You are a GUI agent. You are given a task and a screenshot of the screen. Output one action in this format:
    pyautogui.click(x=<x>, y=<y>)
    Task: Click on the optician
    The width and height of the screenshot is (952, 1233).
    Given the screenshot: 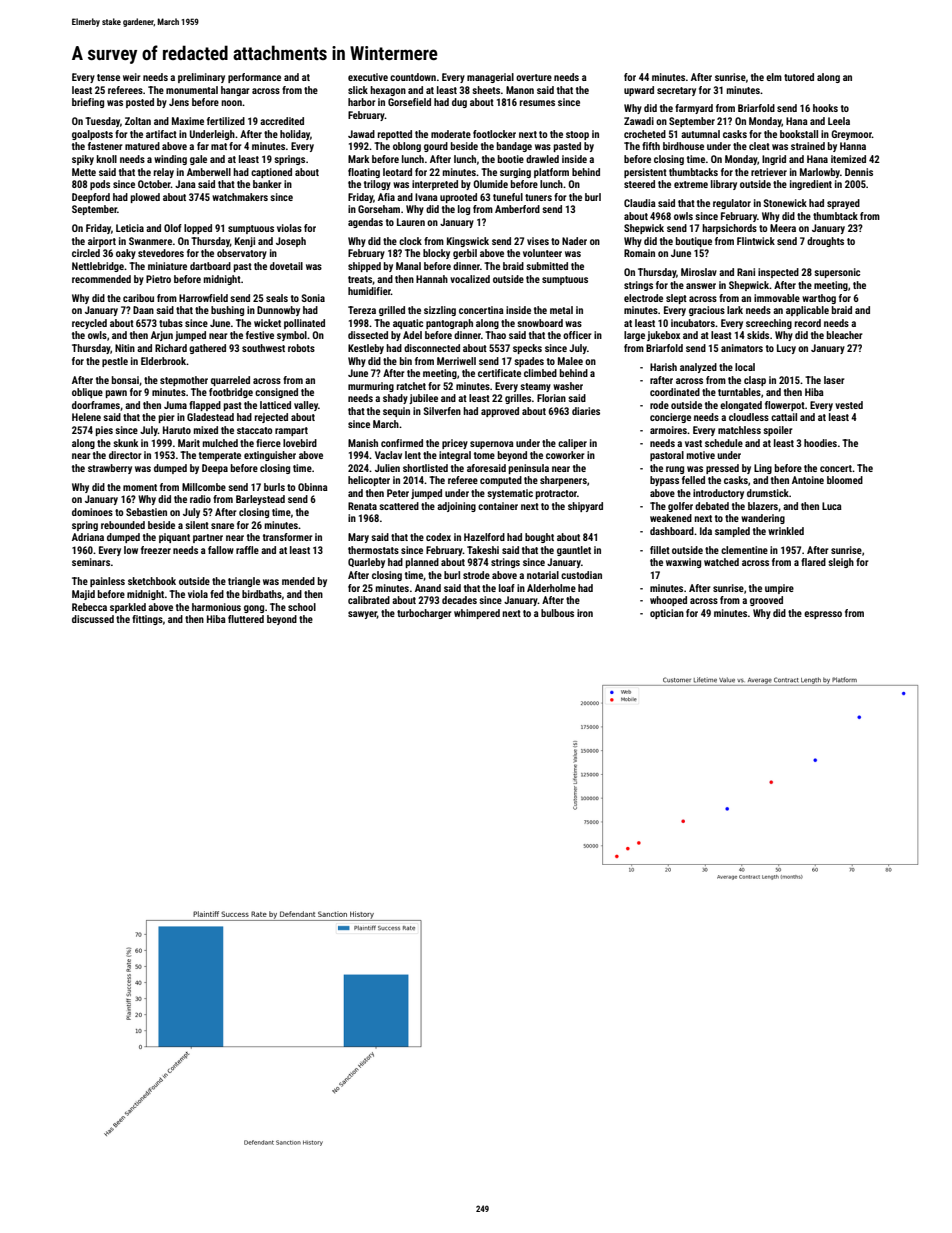 What is the action you would take?
    pyautogui.click(x=667, y=614)
